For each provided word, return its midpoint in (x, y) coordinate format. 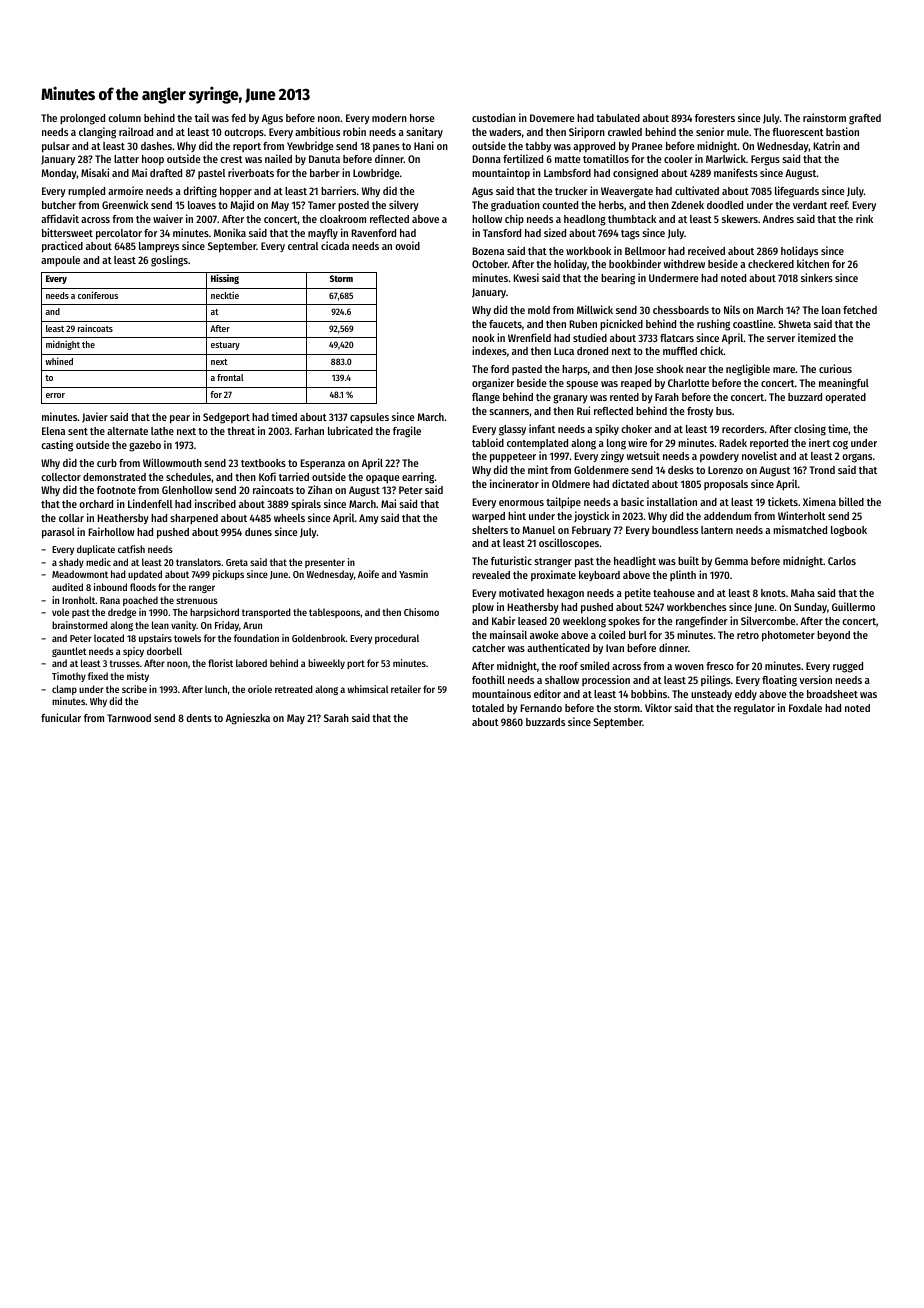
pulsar (56, 147)
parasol (58, 533)
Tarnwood (129, 718)
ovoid (407, 245)
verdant (810, 205)
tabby (538, 147)
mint (538, 469)
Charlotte (688, 383)
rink (864, 218)
